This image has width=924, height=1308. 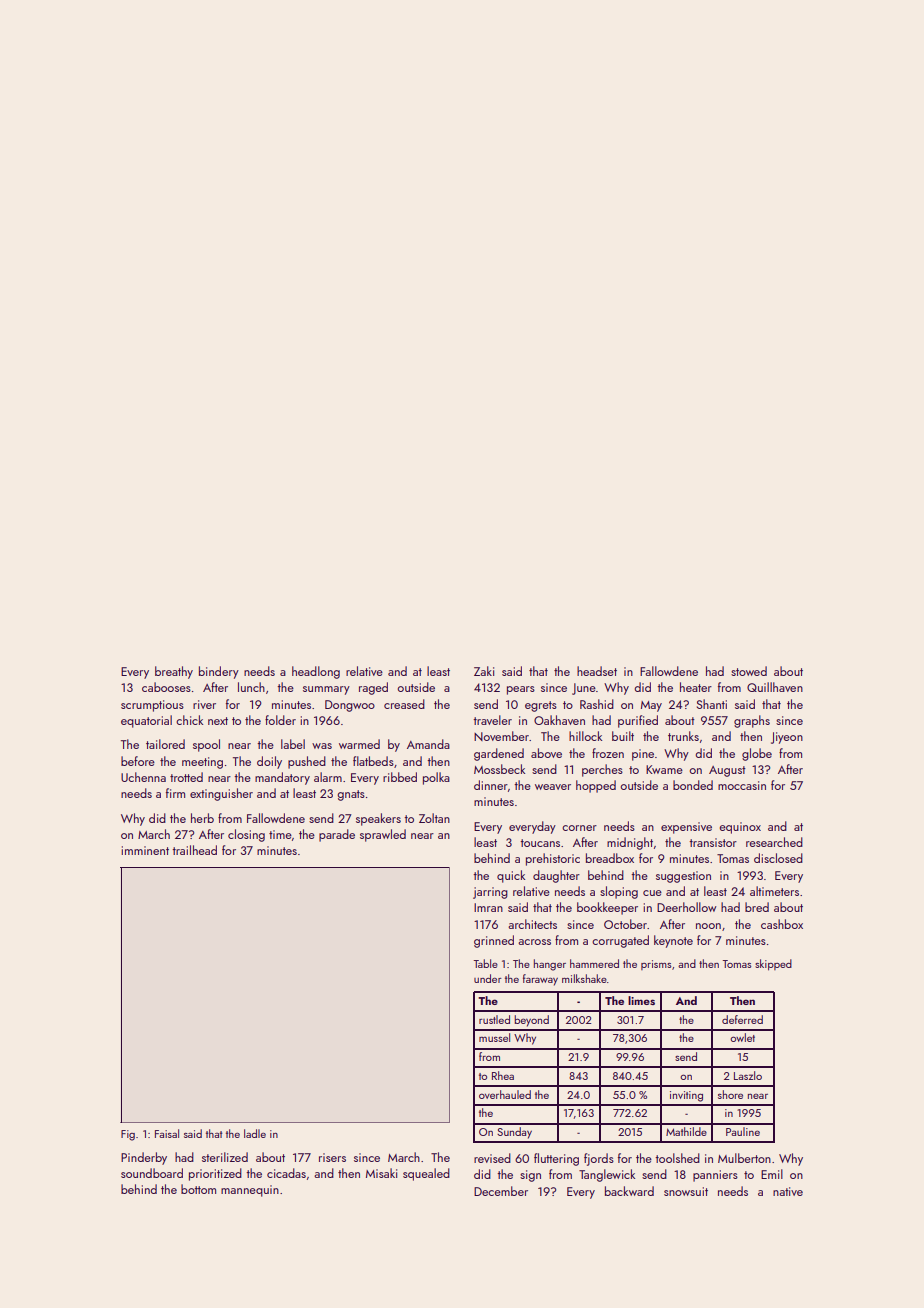 What do you see at coordinates (145, 850) in the image?
I see `imminent` at bounding box center [145, 850].
